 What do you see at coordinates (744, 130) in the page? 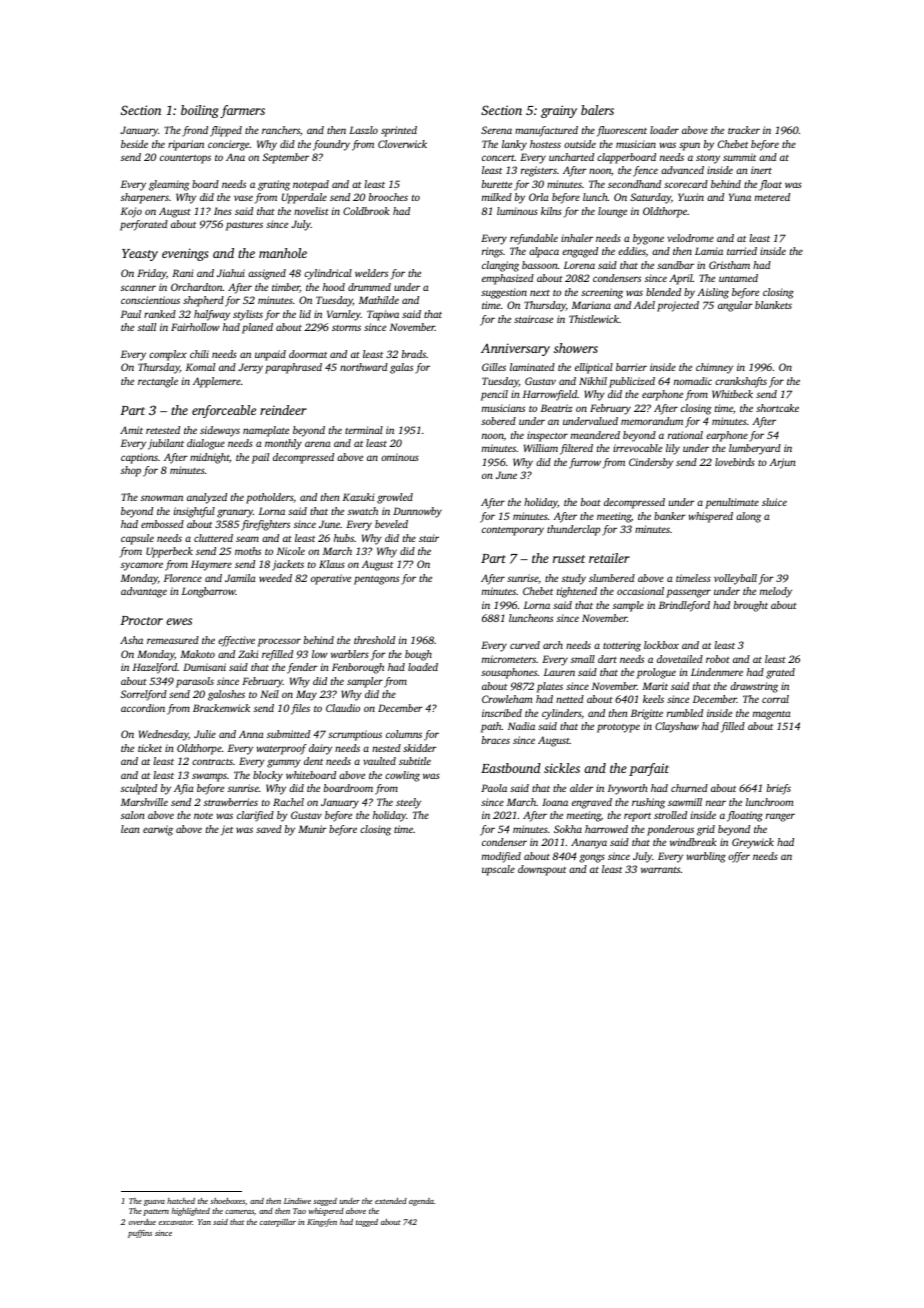
I see `tracker` at bounding box center [744, 130].
